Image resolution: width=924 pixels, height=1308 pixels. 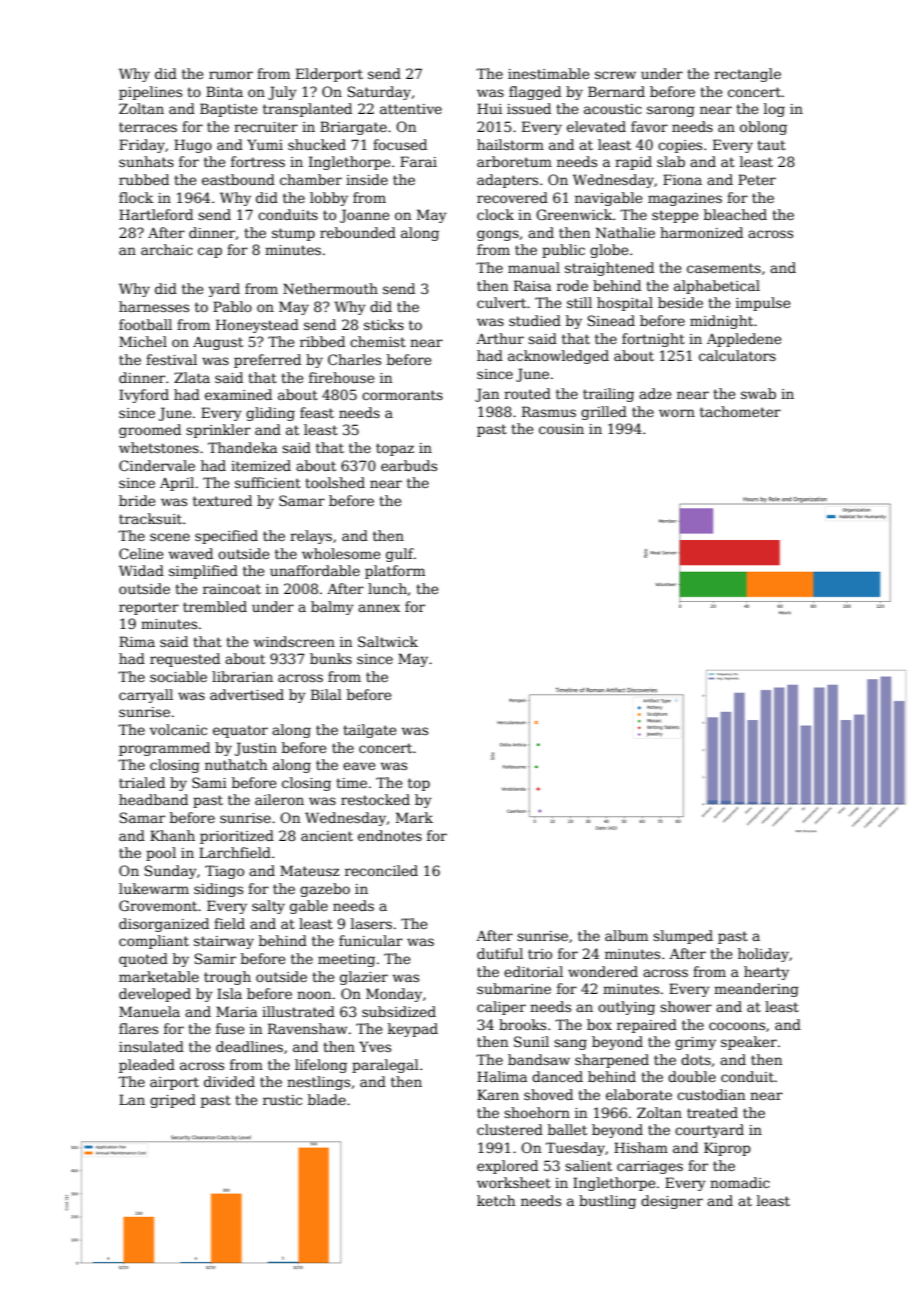 I want to click on terraces, so click(x=148, y=127).
